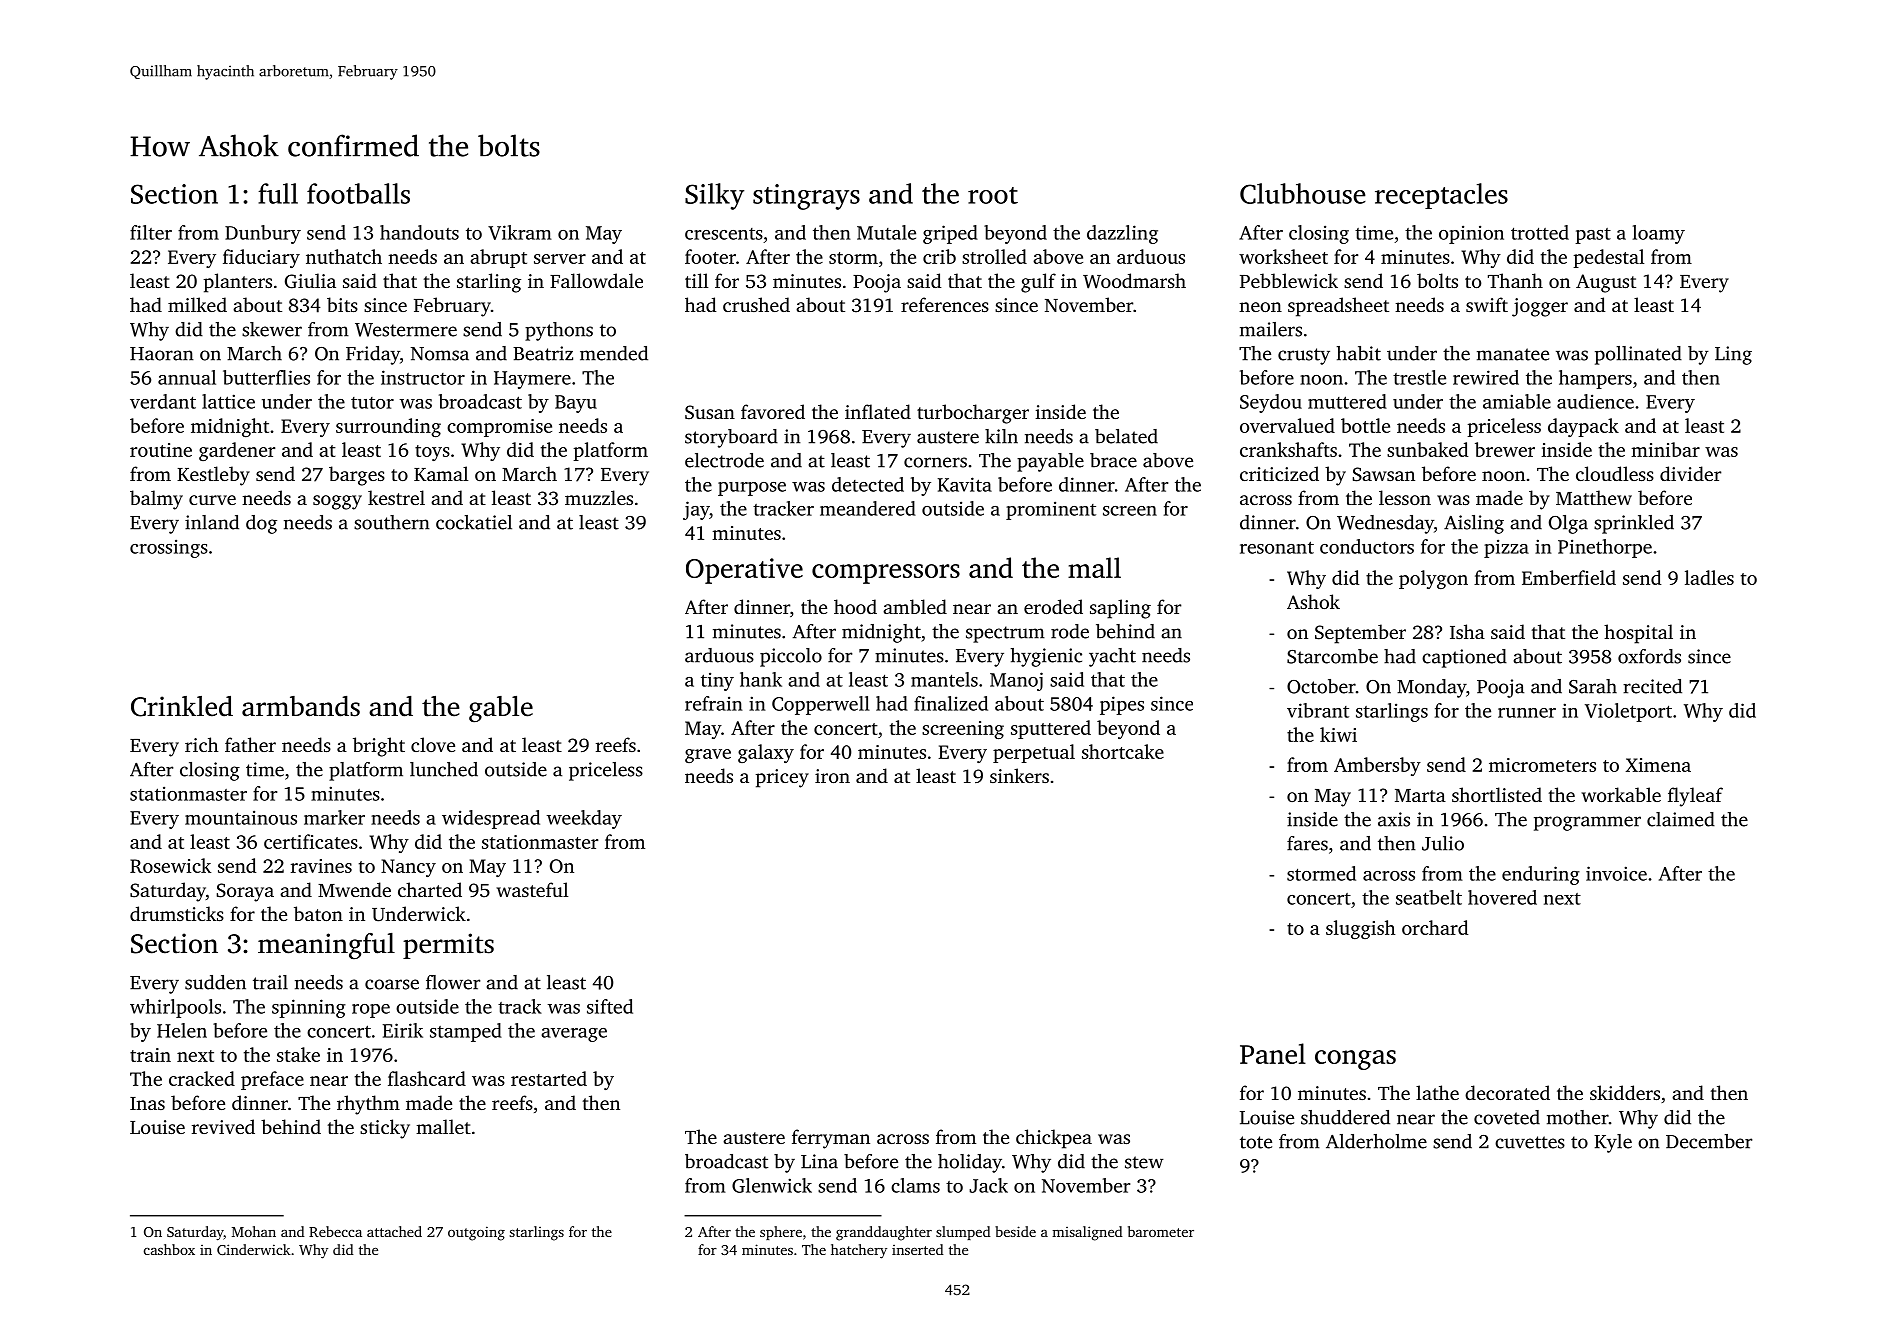  Describe the element at coordinates (1467, 631) in the page. I see `Isha` at that location.
